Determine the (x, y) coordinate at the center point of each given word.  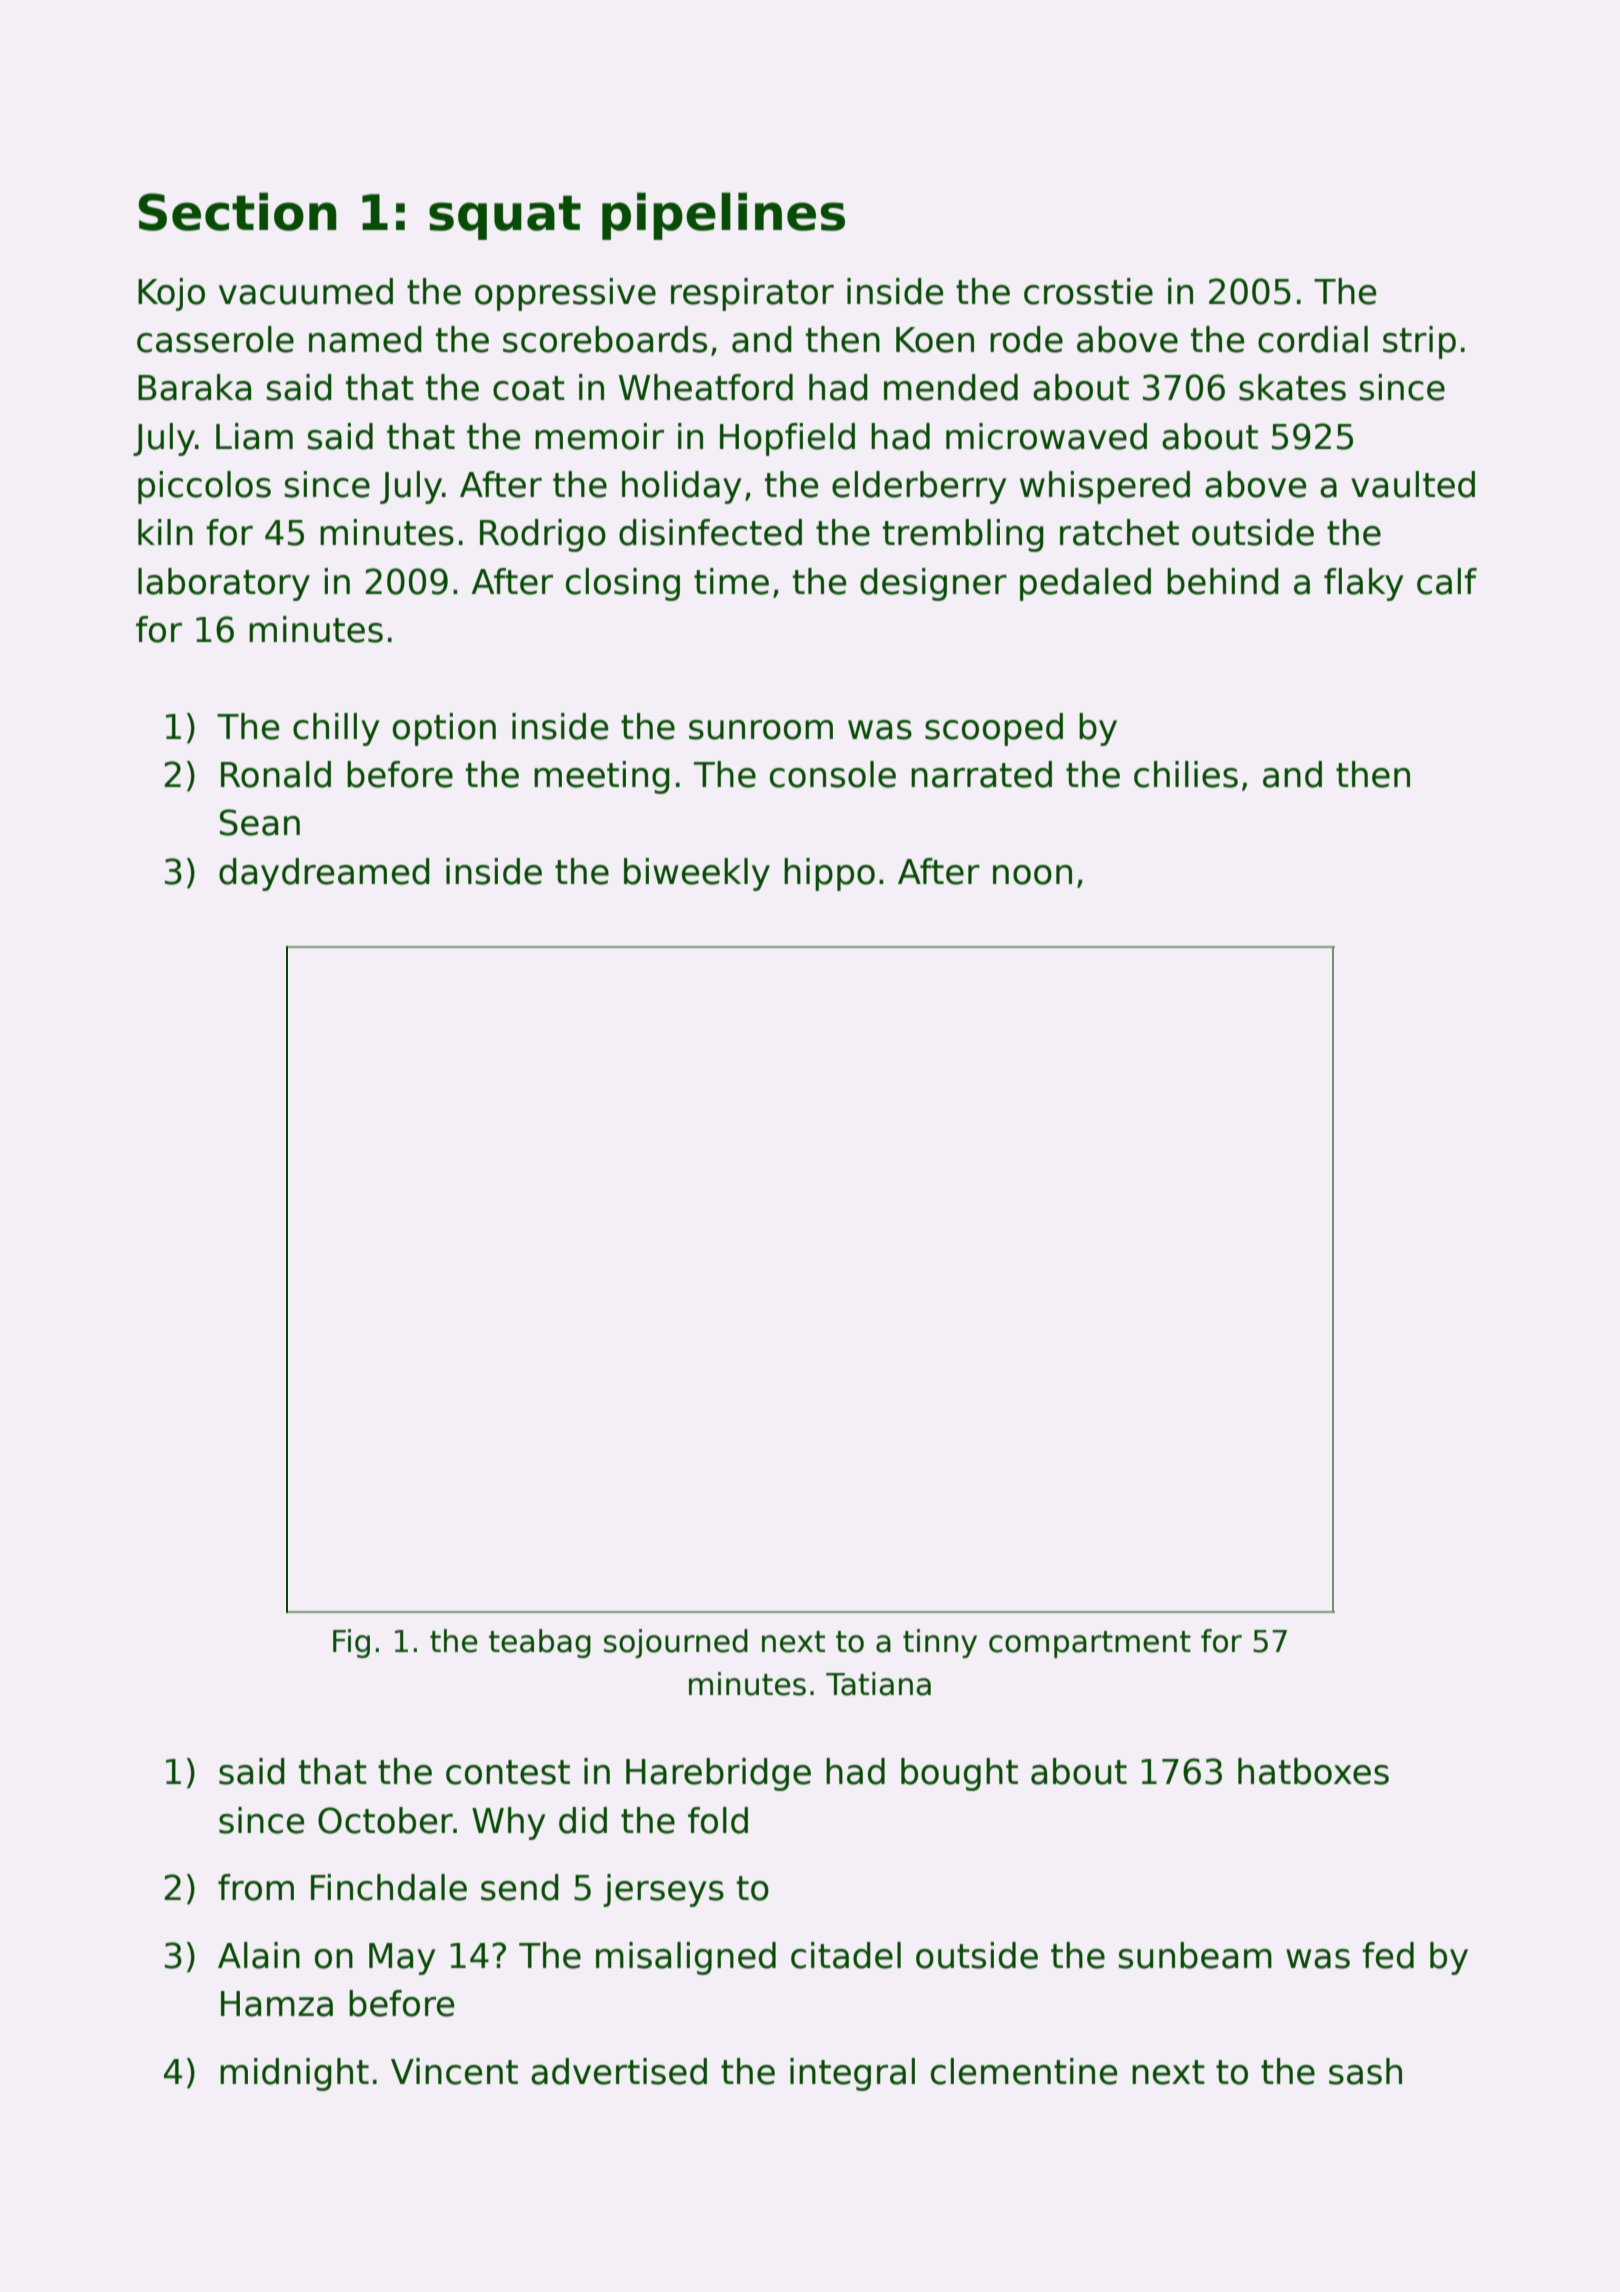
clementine (1024, 2071)
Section (237, 211)
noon (1032, 875)
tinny (940, 1643)
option (444, 729)
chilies (1186, 774)
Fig (351, 1643)
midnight (294, 2074)
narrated (981, 774)
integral (852, 2074)
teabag (540, 1643)
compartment (1090, 1644)
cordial (1313, 339)
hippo (829, 874)
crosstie (1088, 291)
